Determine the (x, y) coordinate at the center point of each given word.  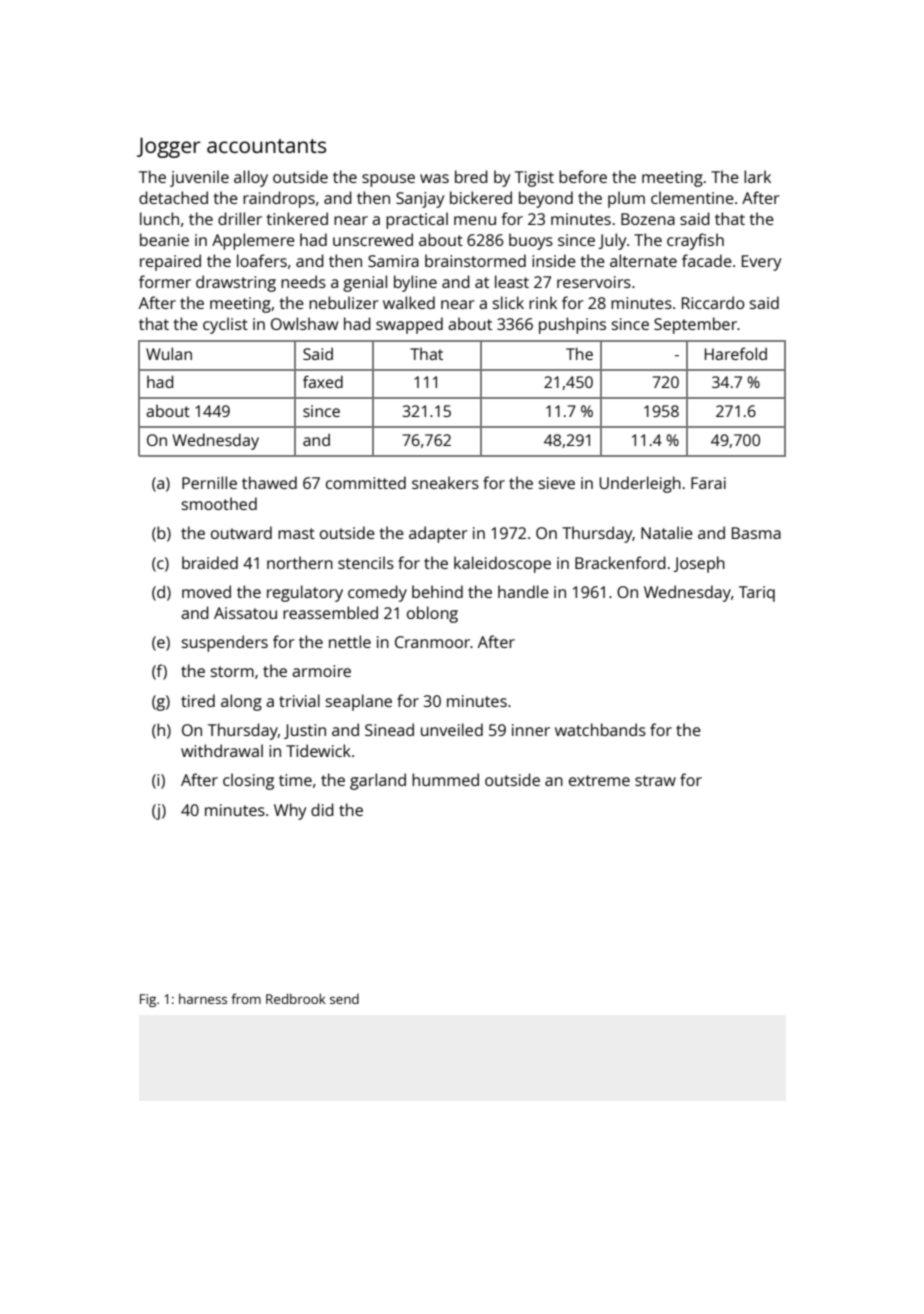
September (695, 325)
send (344, 999)
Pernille (209, 482)
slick (508, 302)
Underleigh (640, 484)
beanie (164, 239)
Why (290, 811)
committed (366, 482)
